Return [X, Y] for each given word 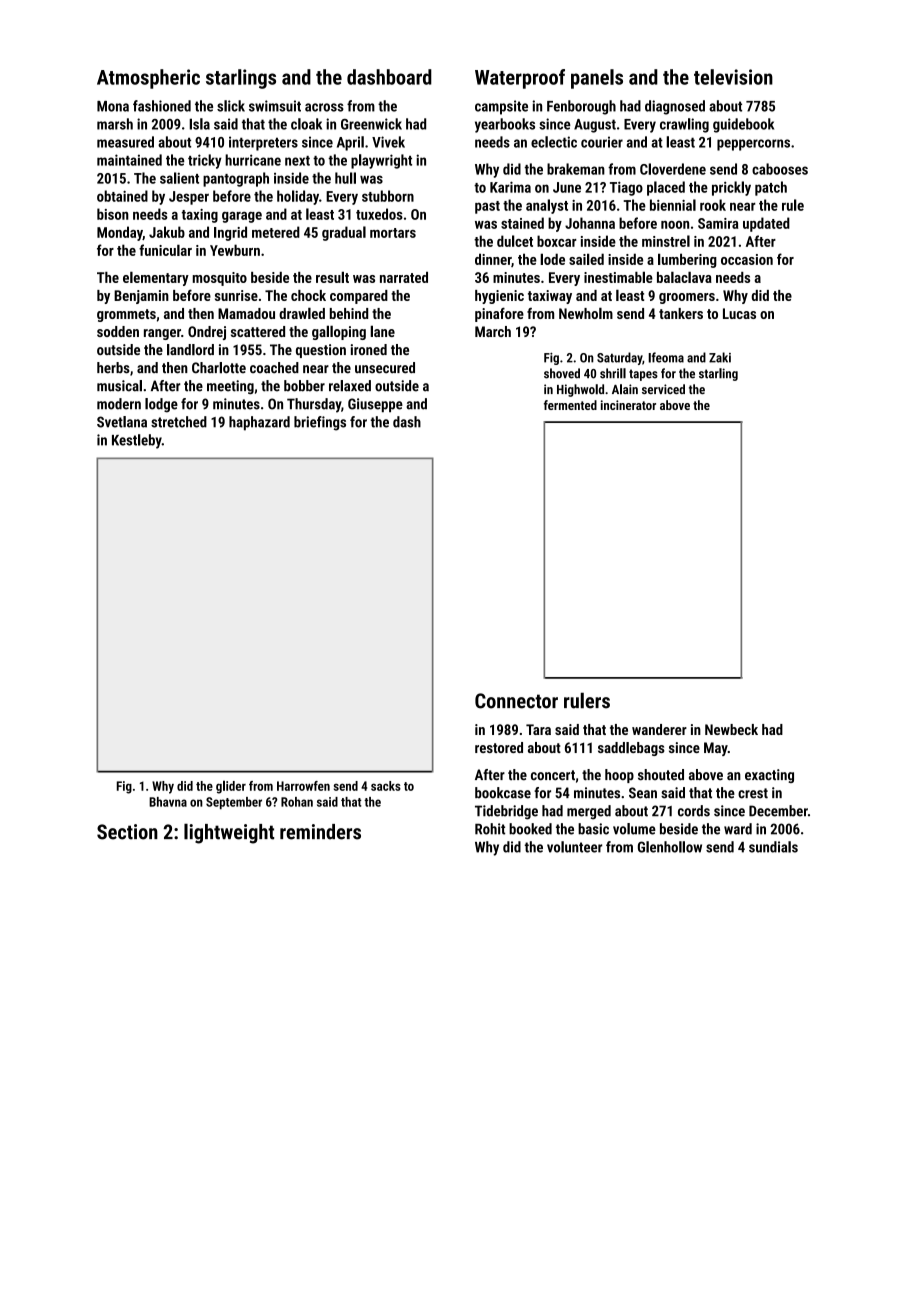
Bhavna [168, 802]
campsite [501, 107]
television [733, 77]
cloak [306, 124]
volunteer [574, 847]
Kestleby [137, 441]
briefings [320, 423]
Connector [516, 701]
